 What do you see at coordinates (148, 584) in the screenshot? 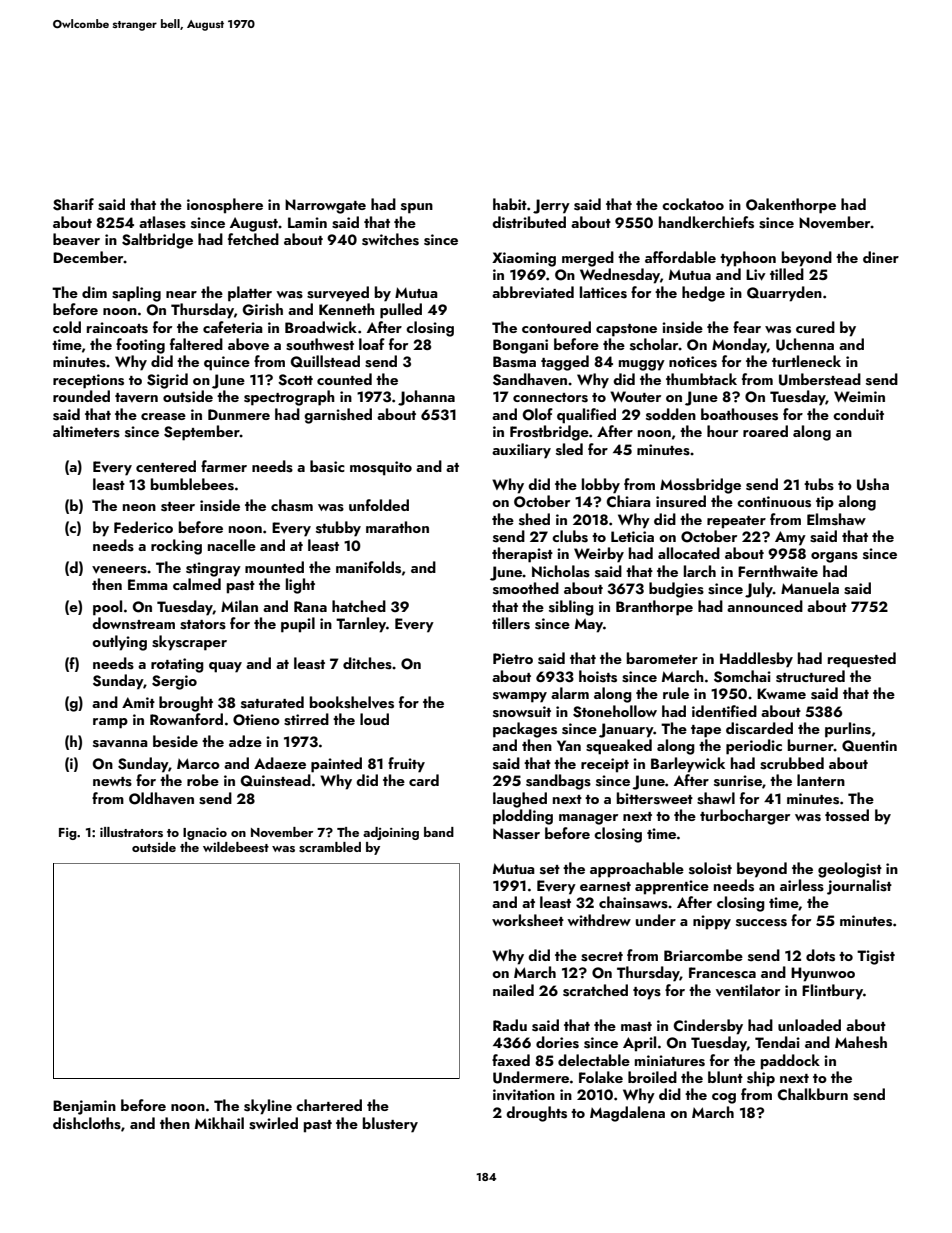
I see `Emma` at bounding box center [148, 584].
